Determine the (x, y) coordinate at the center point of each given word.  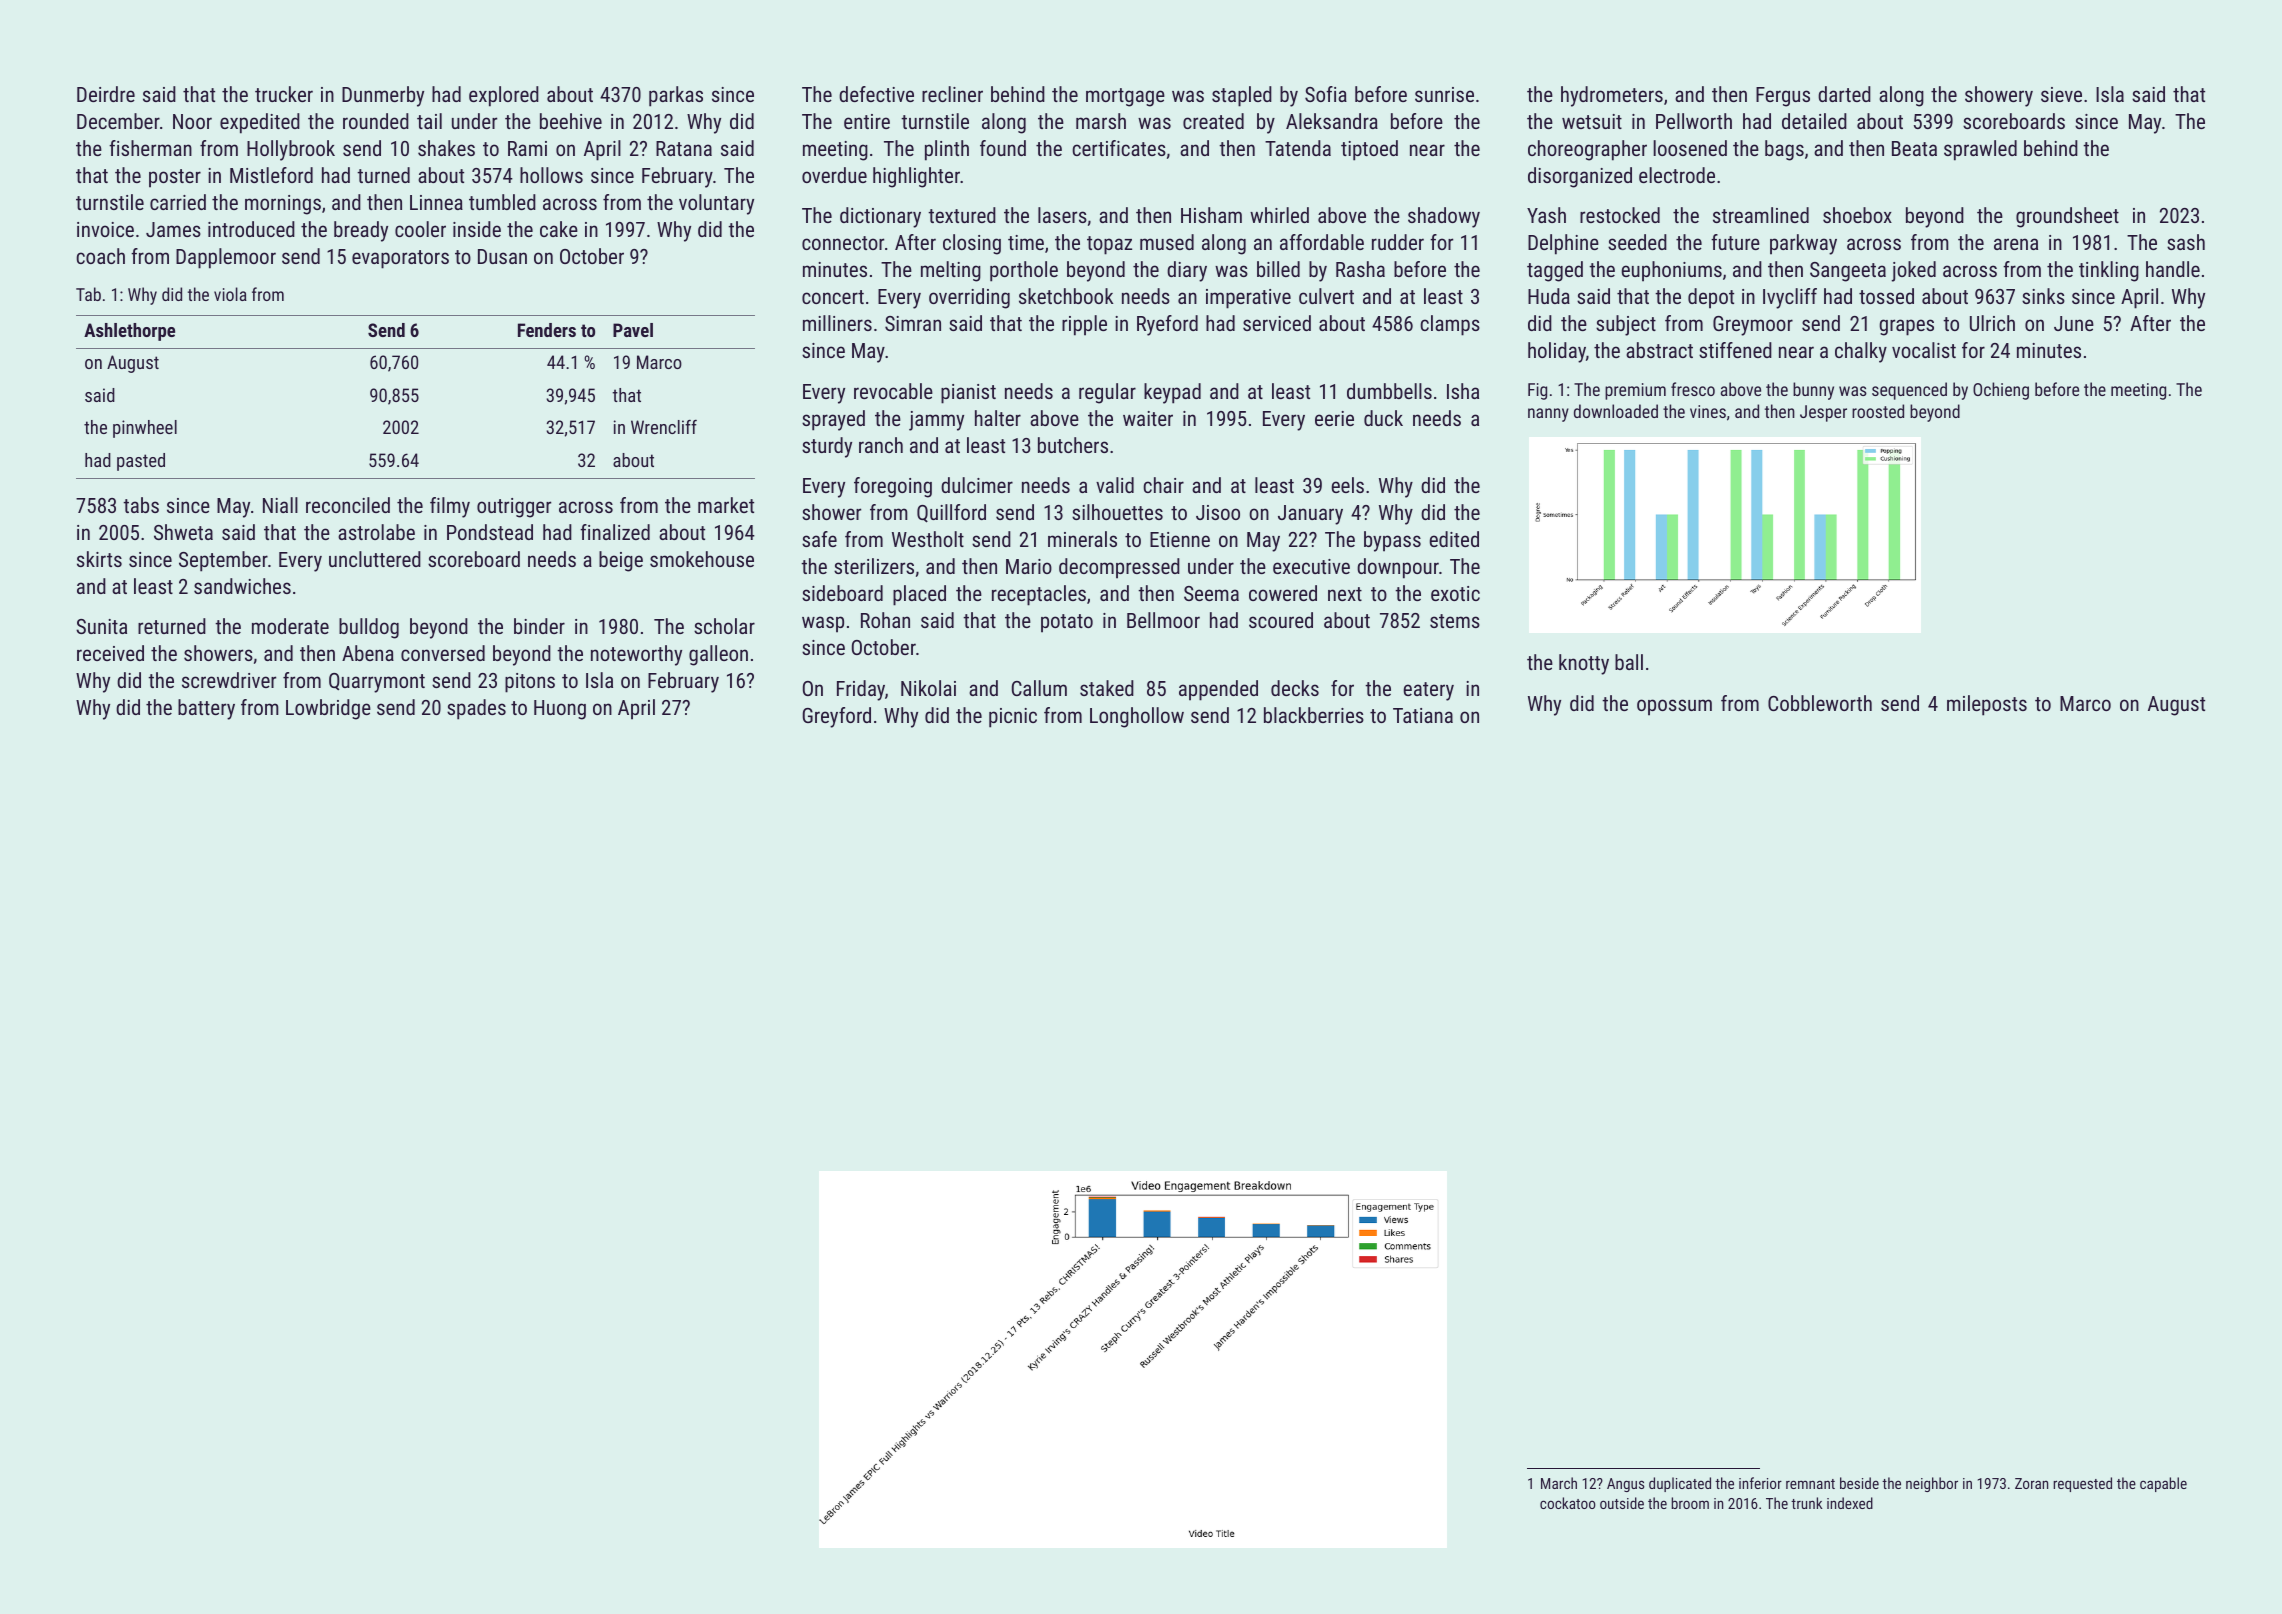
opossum (1674, 707)
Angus (1625, 1485)
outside (1622, 1503)
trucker (284, 94)
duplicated (1680, 1484)
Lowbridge (328, 709)
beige (621, 561)
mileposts (1987, 705)
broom (1690, 1503)
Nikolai (928, 688)
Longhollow (1137, 717)
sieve (2061, 94)
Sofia (1326, 94)
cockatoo (1567, 1503)
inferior (1760, 1483)
